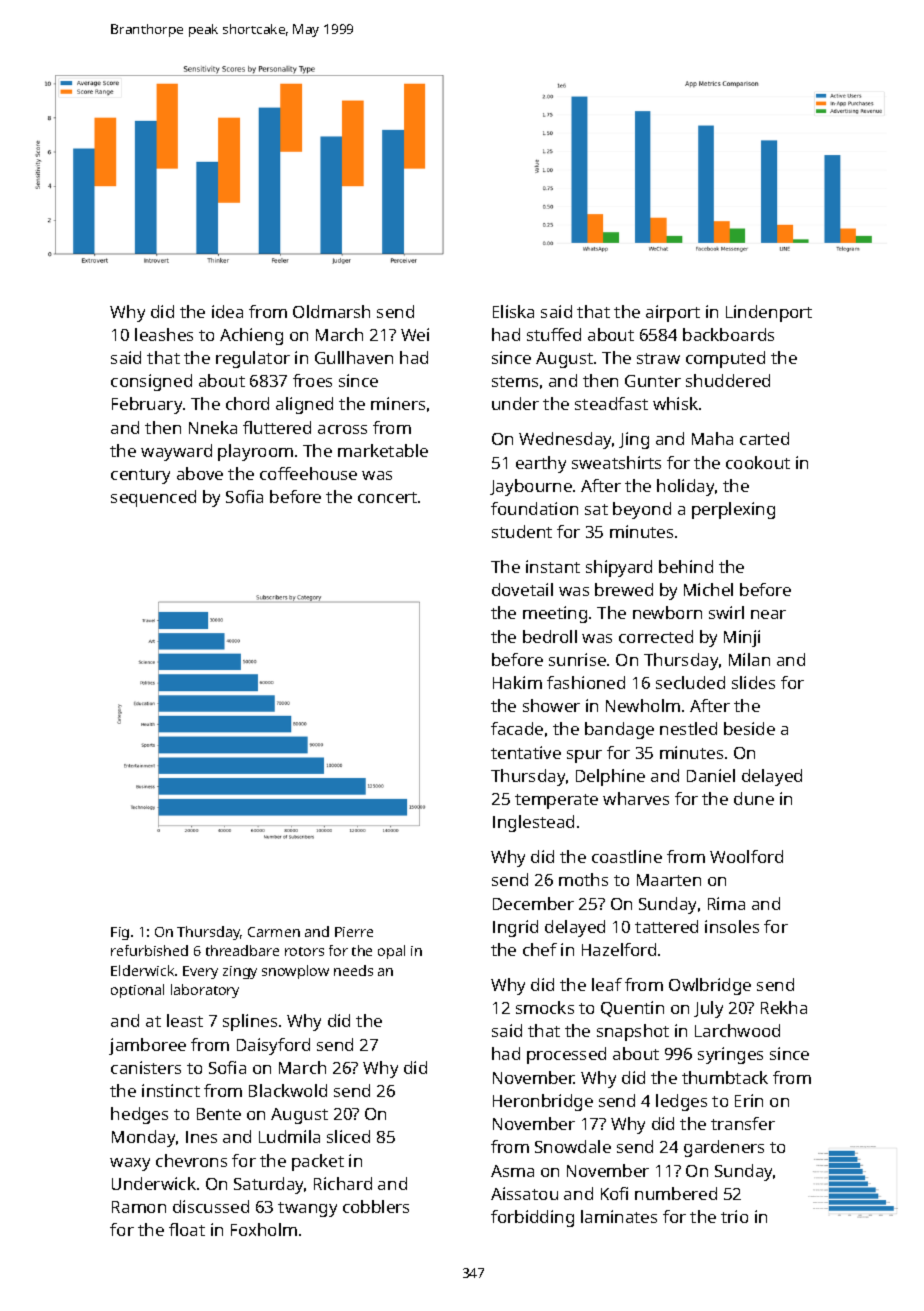  I want to click on wayward, so click(176, 452).
